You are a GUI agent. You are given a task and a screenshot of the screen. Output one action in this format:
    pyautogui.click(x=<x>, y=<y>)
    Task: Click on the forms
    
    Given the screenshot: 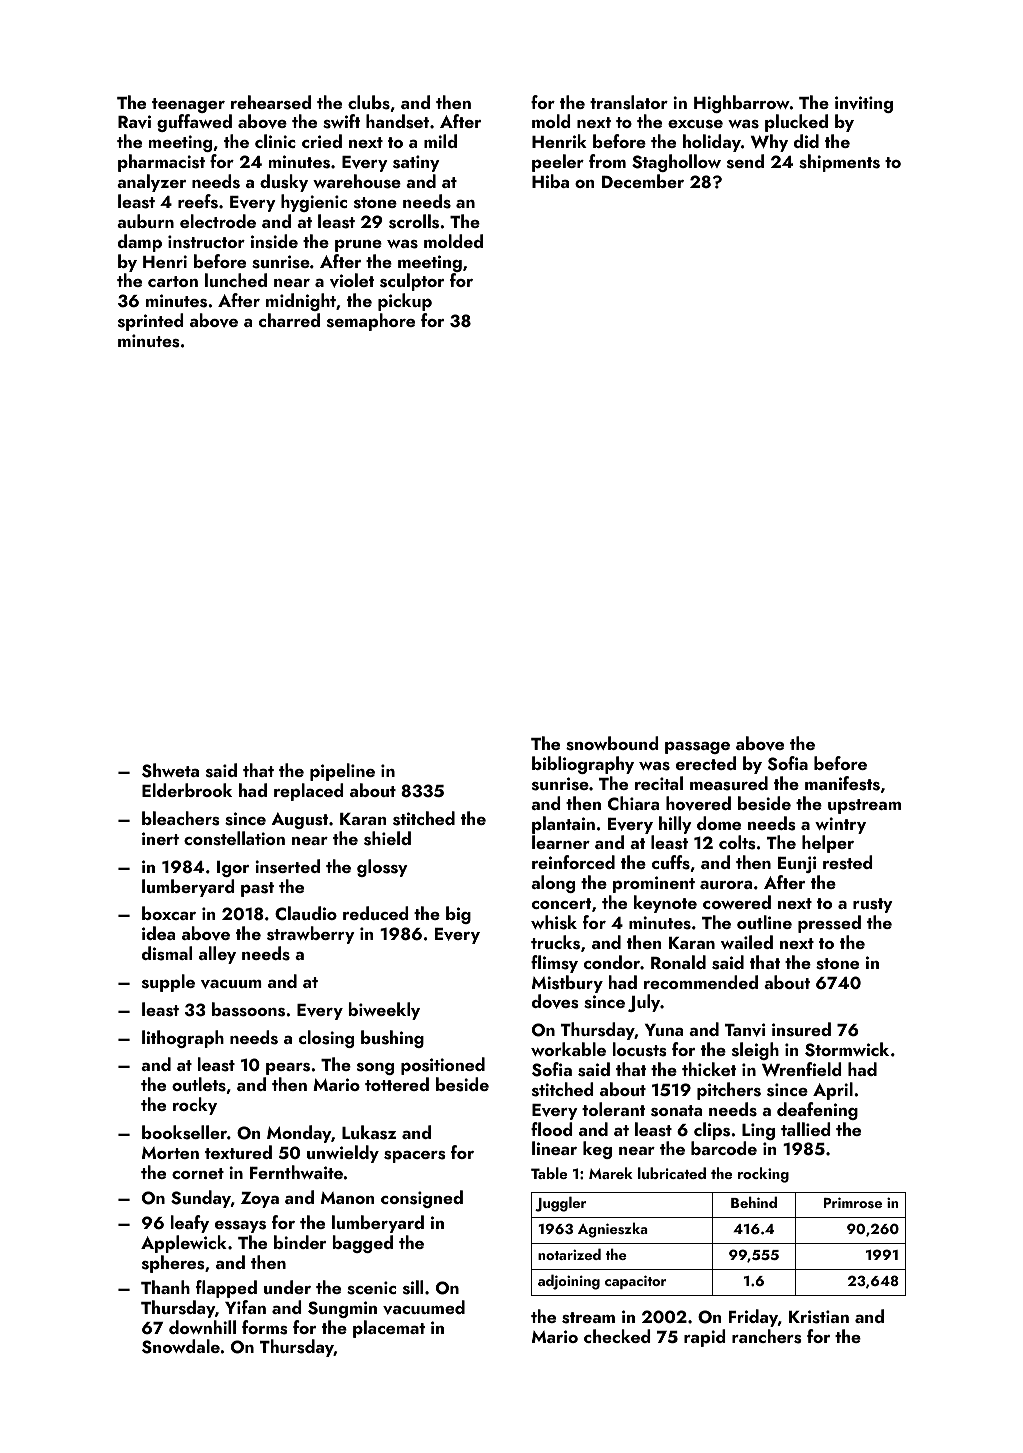 What is the action you would take?
    pyautogui.click(x=265, y=1327)
